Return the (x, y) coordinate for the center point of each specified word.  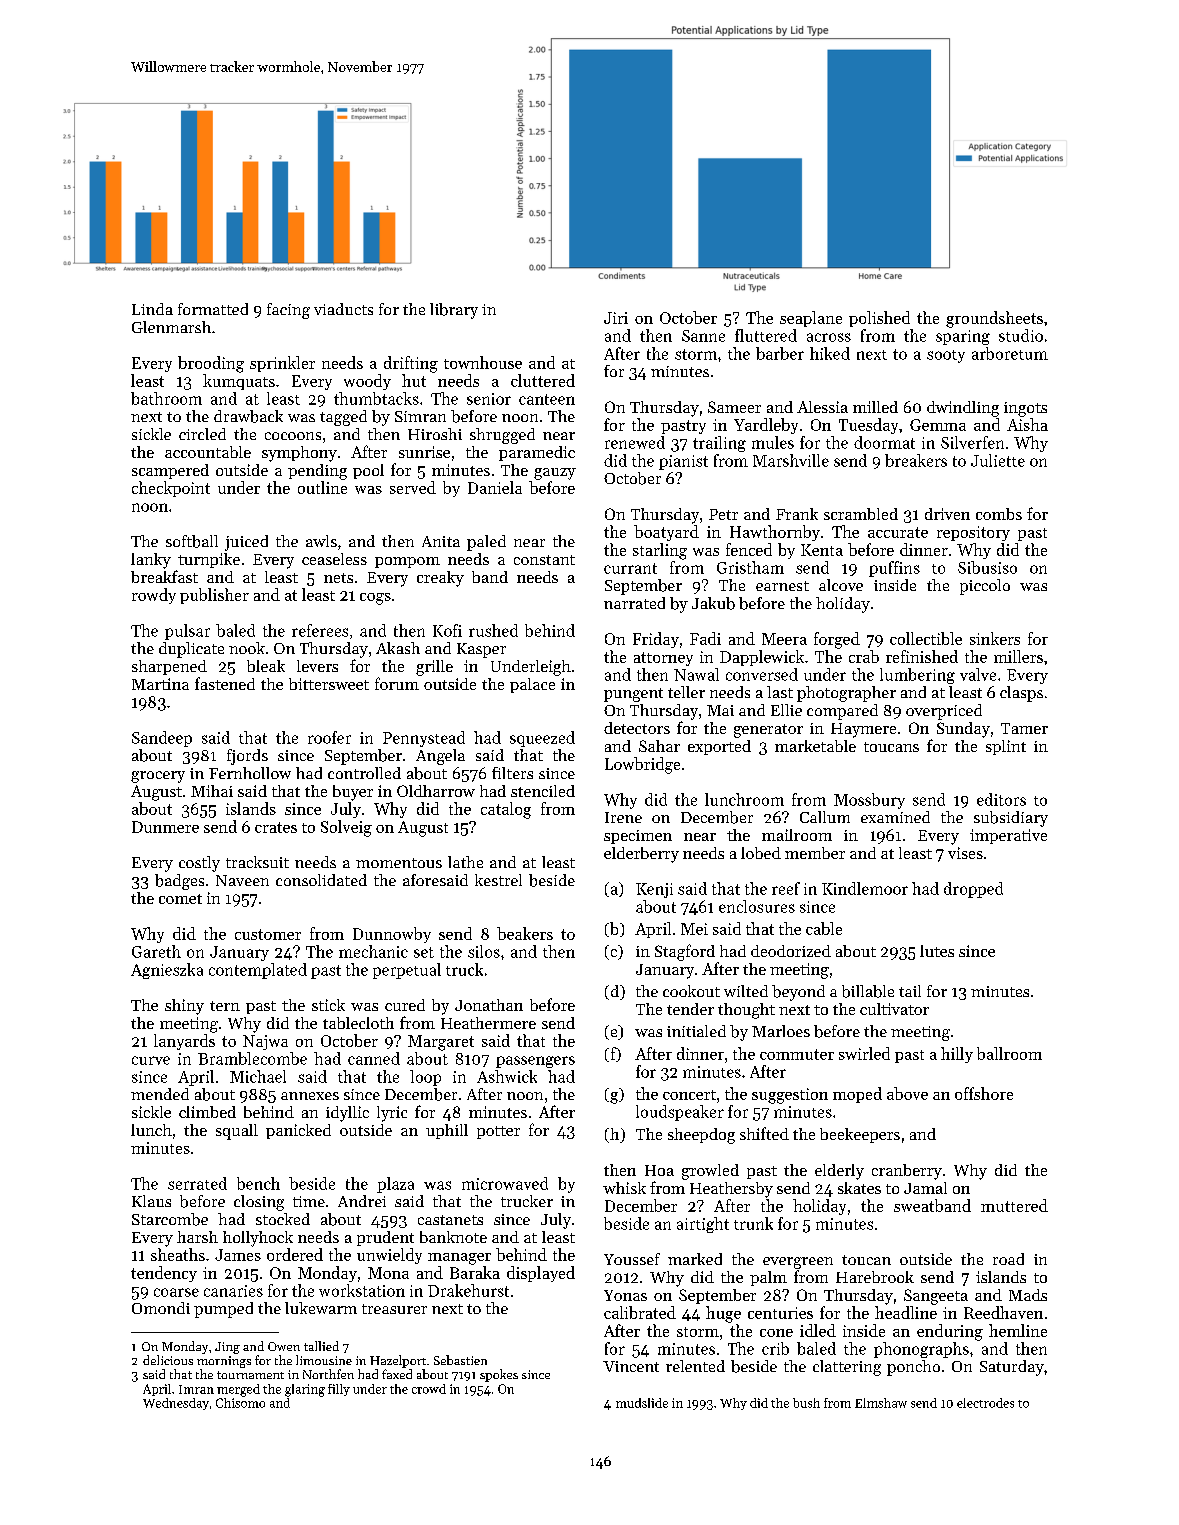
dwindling (963, 409)
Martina (160, 684)
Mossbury (869, 801)
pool (368, 471)
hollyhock (258, 1239)
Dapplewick (762, 658)
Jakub (713, 603)
